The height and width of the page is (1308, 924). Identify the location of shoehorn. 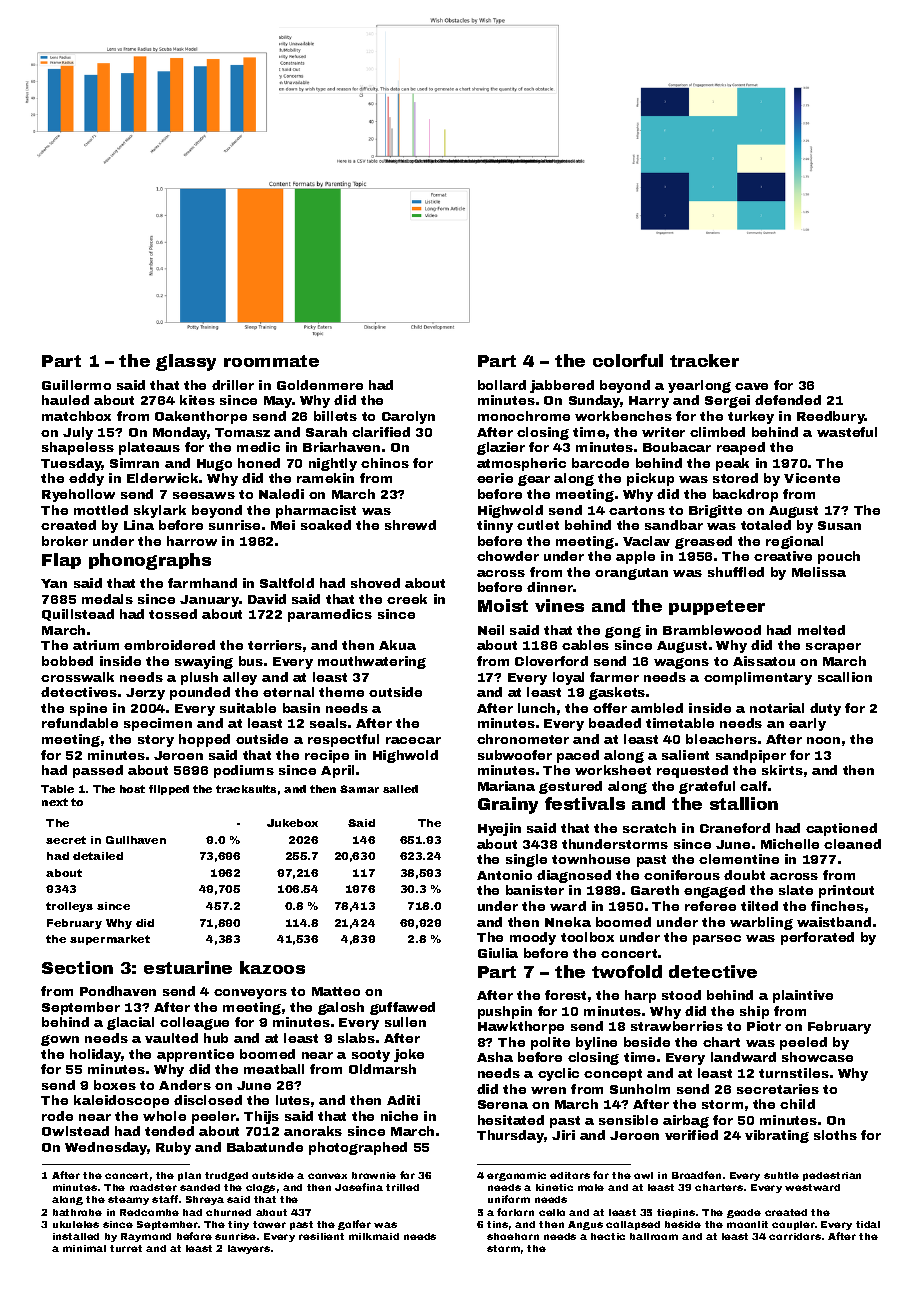
(513, 1236).
